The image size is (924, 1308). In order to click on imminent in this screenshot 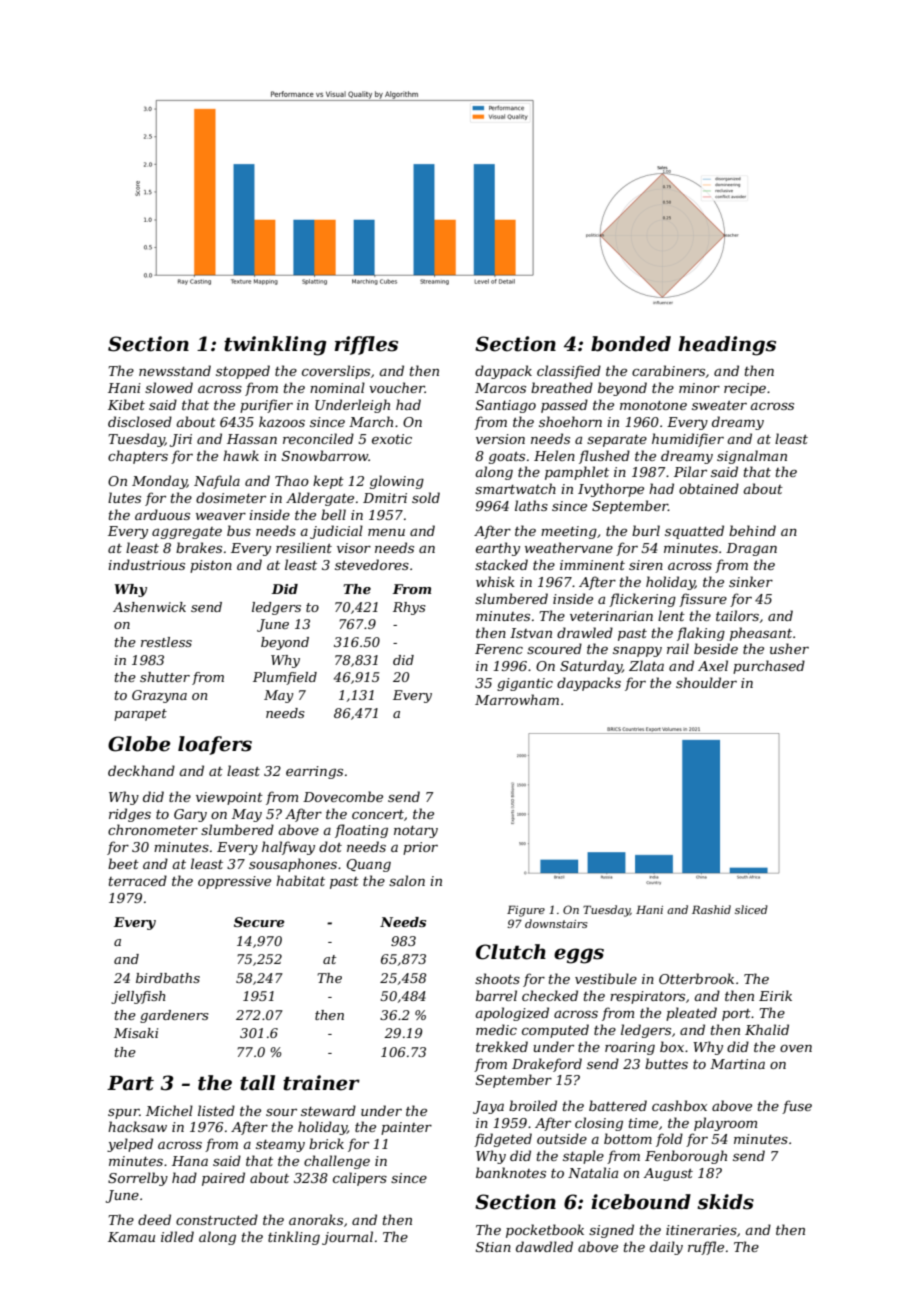, I will do `click(592, 565)`.
